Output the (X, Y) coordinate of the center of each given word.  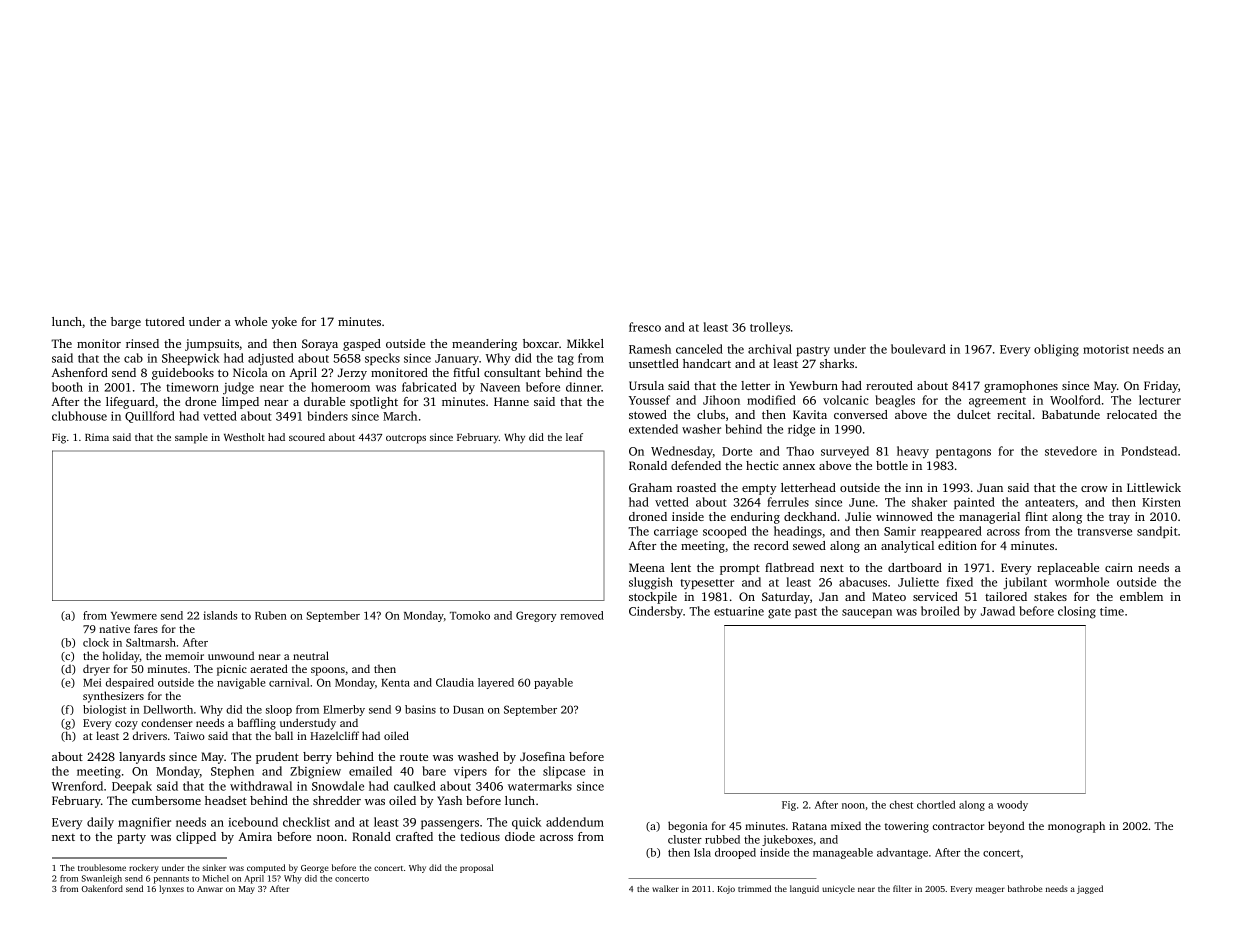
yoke (284, 323)
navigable (241, 683)
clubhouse (79, 416)
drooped (735, 853)
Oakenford (102, 888)
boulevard (918, 349)
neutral (311, 655)
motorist (1106, 349)
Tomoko (470, 615)
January (457, 360)
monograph (1076, 827)
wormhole (1082, 582)
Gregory (536, 616)
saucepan (867, 613)
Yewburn (813, 385)
